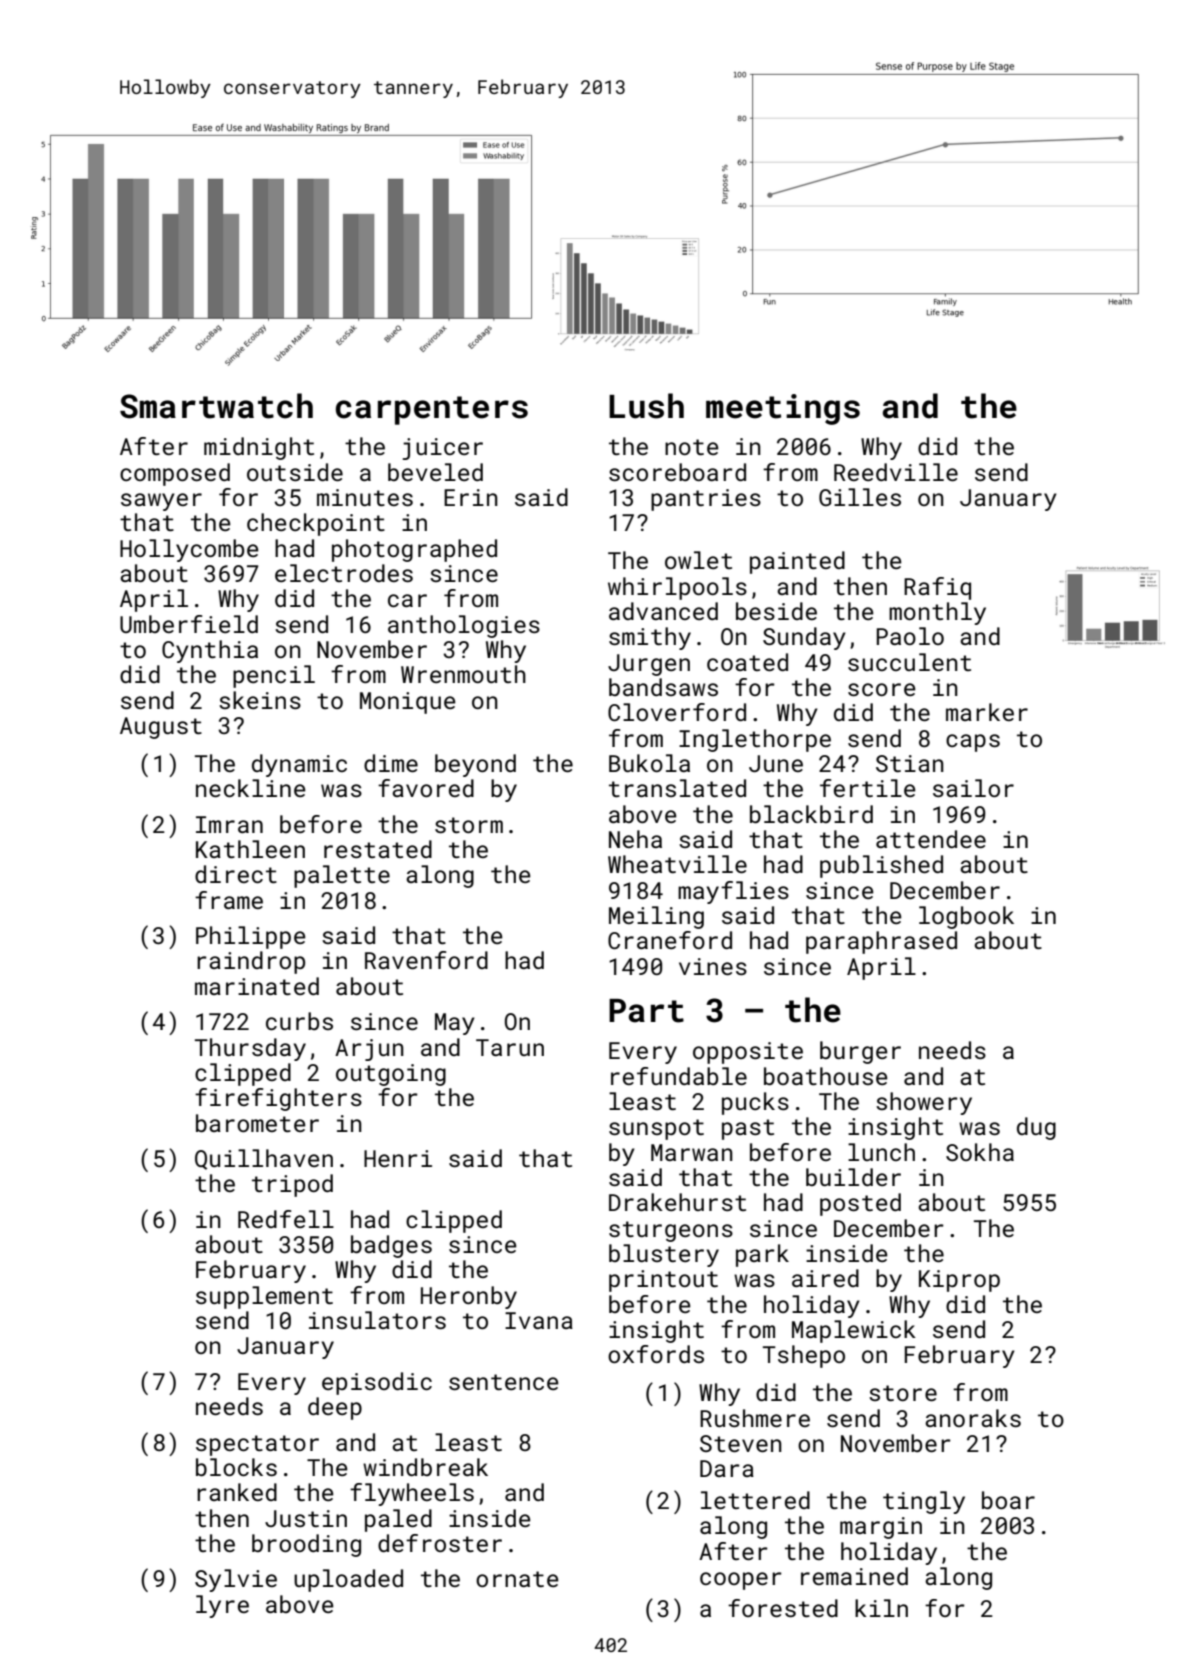 Image resolution: width=1188 pixels, height=1680 pixels. I want to click on blocks, so click(236, 1467).
